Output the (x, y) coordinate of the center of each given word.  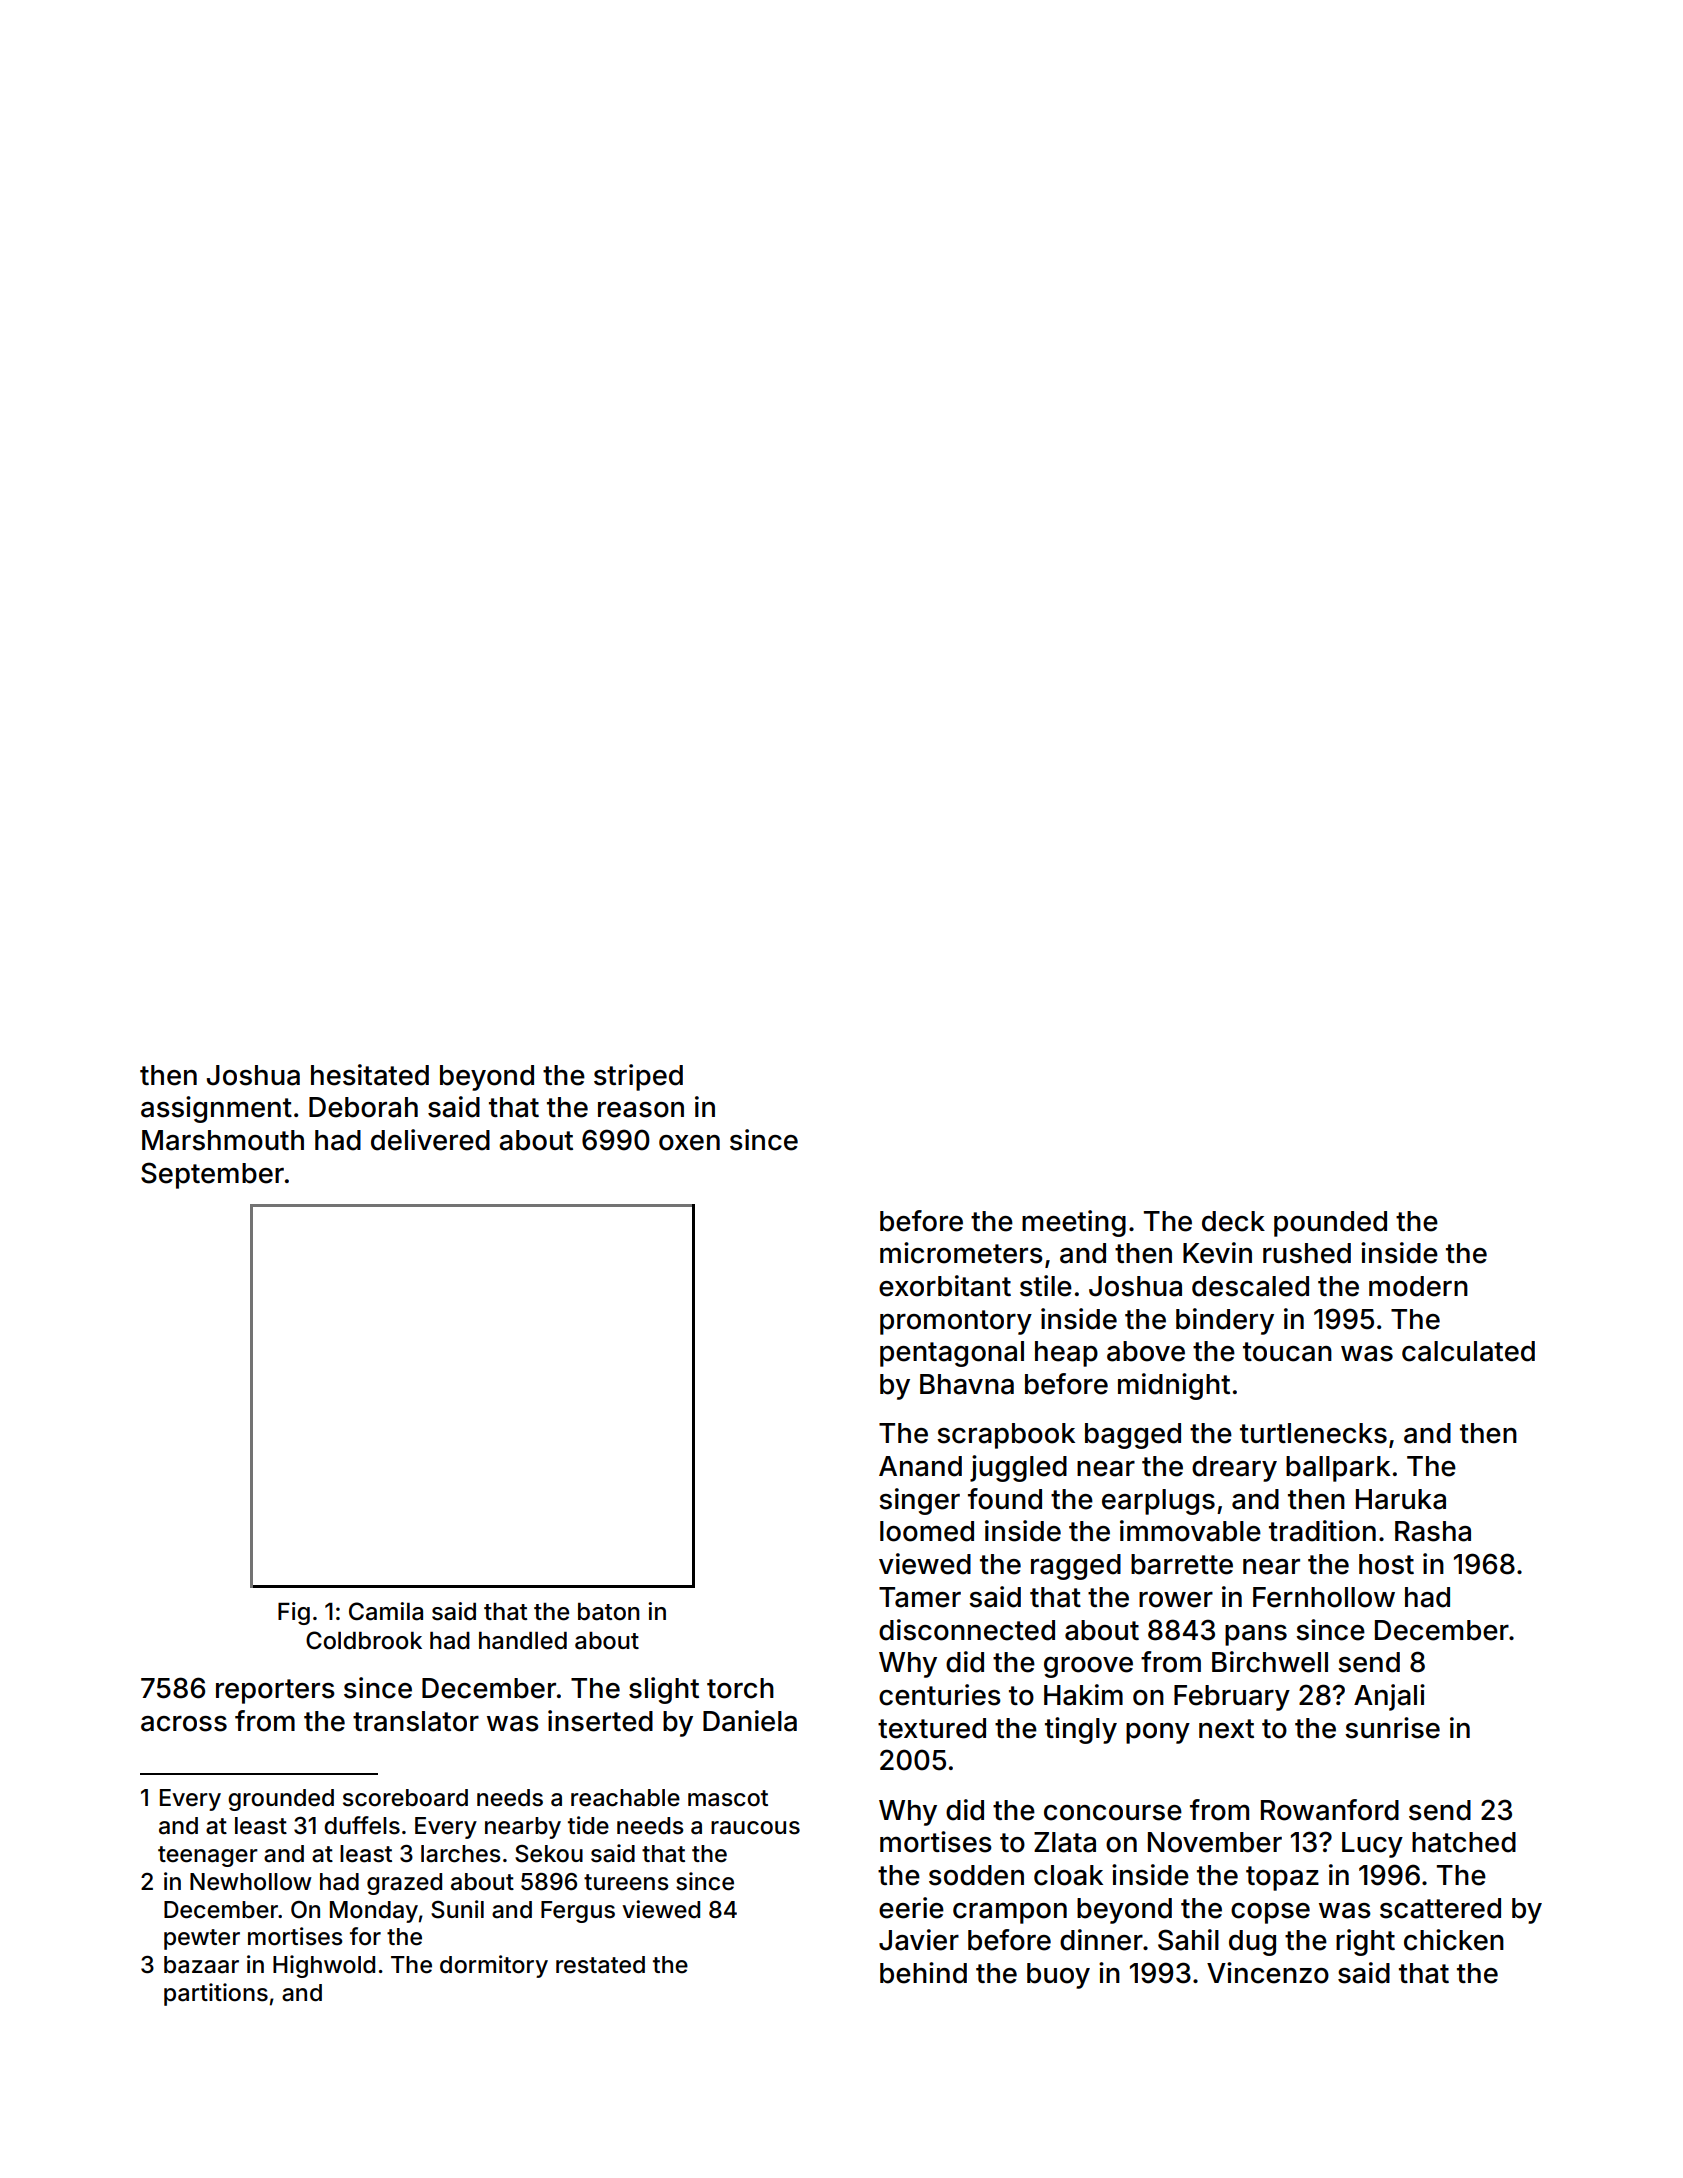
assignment (216, 1109)
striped (638, 1077)
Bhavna (967, 1384)
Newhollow (251, 1882)
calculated (1468, 1351)
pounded (1330, 1224)
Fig (294, 1613)
